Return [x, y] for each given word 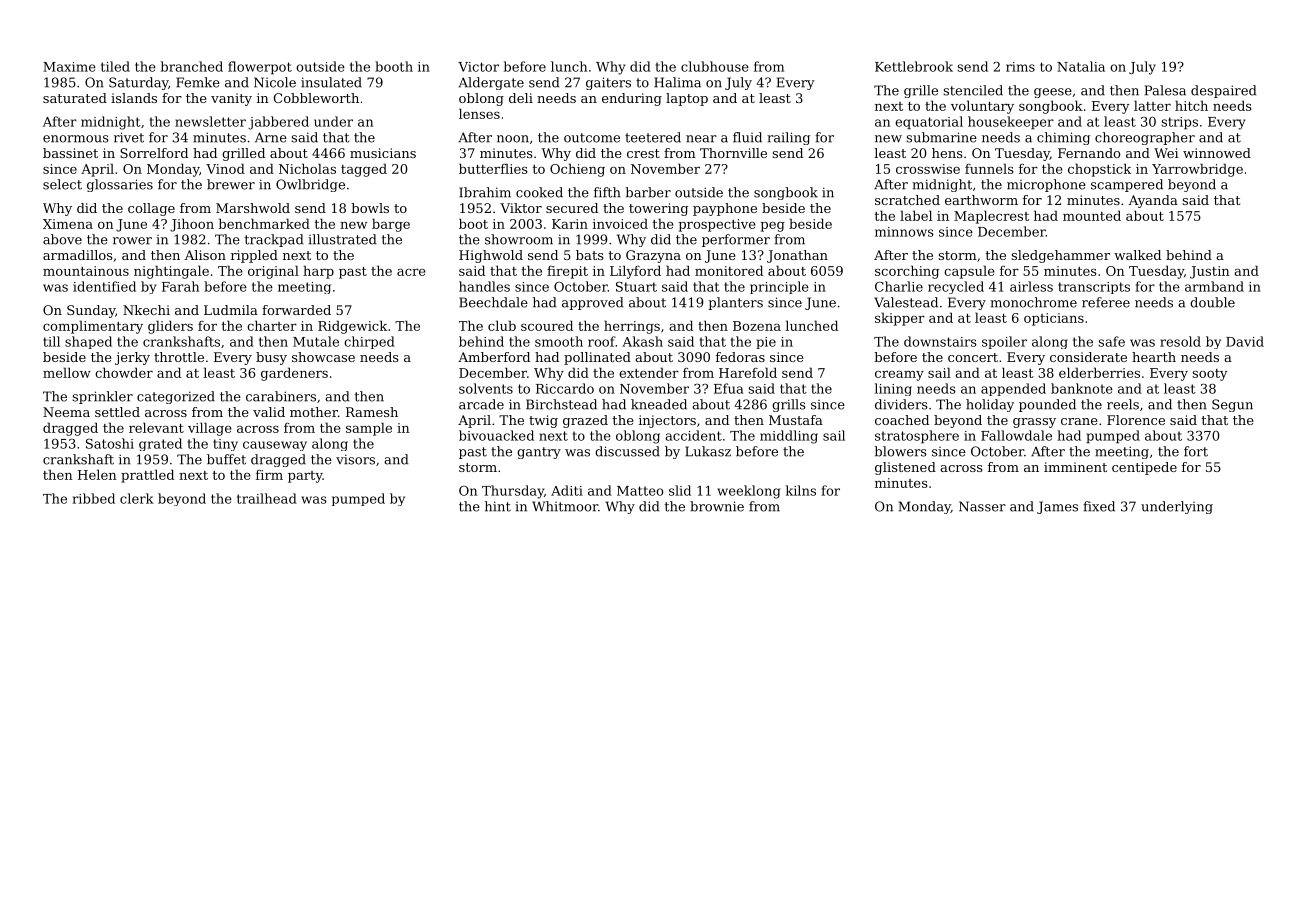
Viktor [521, 208]
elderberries [1099, 372]
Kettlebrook [914, 66]
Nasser [982, 506]
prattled [147, 476]
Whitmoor [565, 506]
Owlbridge [310, 185]
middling [789, 437]
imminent [1075, 467]
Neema [66, 412]
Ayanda [1153, 201]
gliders [170, 327]
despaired [1223, 91]
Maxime [69, 67]
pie [766, 343]
